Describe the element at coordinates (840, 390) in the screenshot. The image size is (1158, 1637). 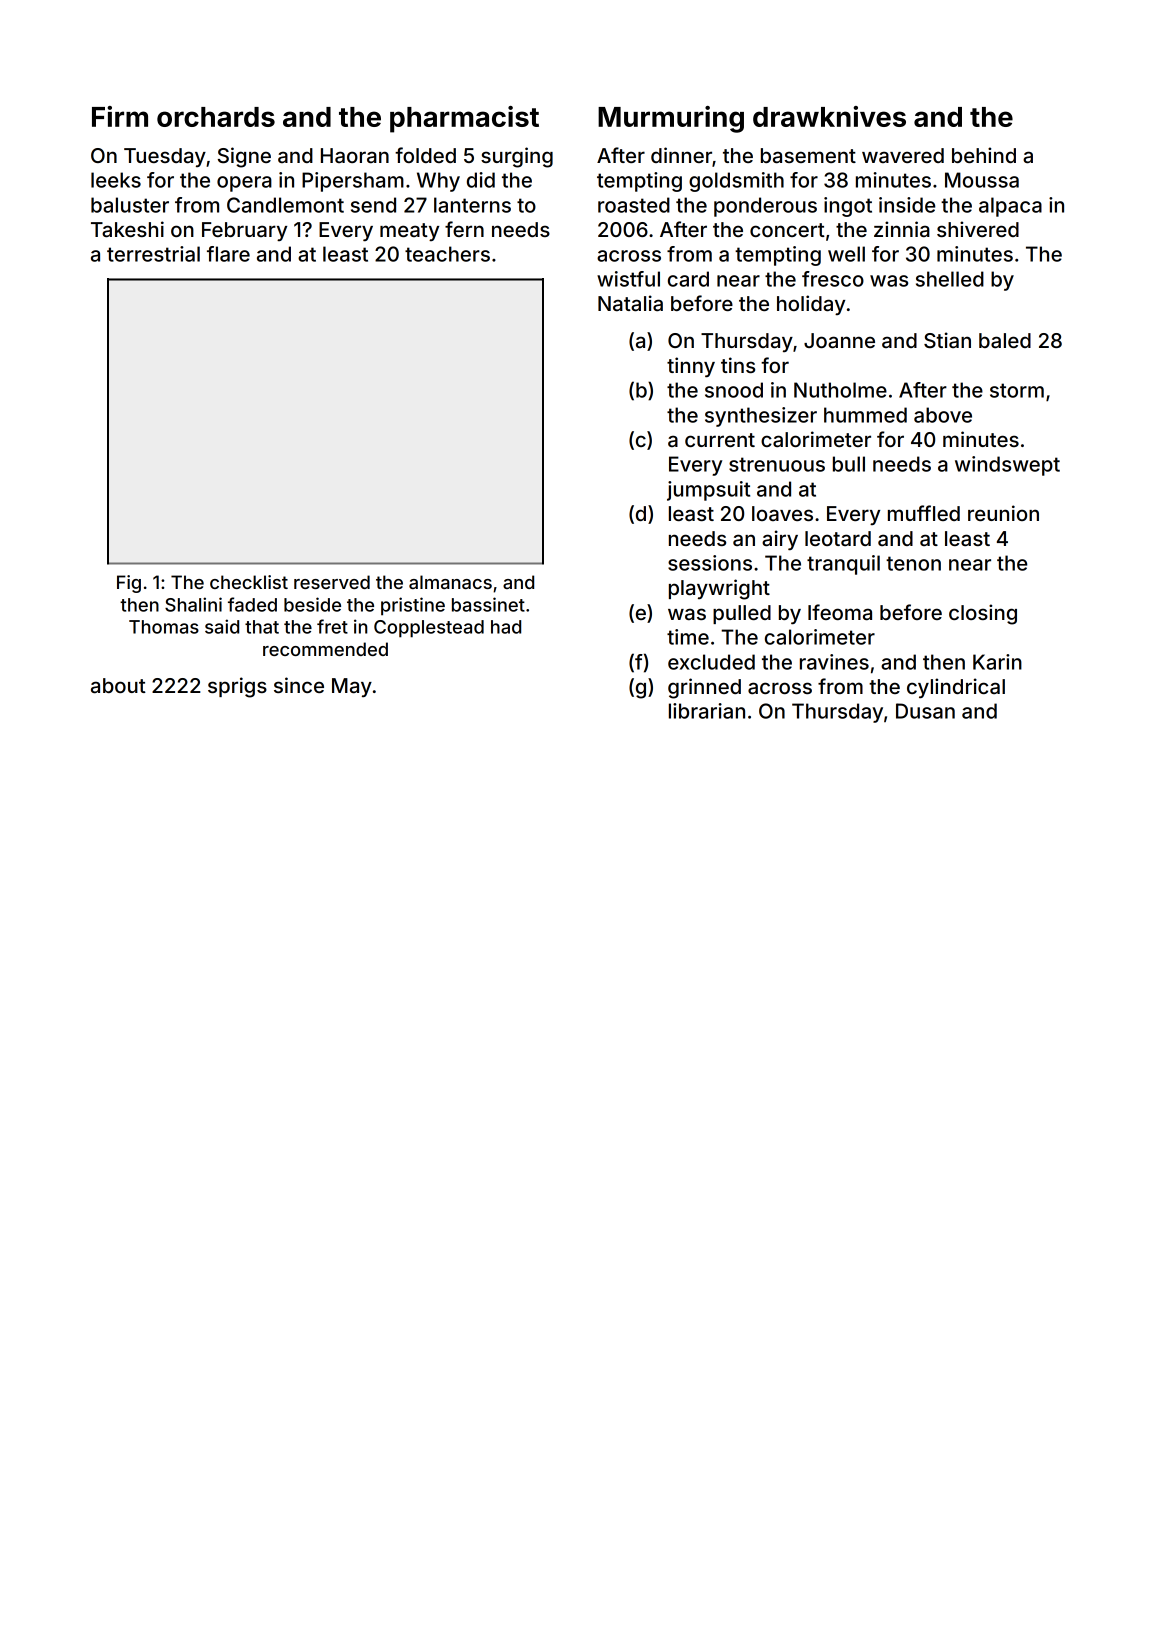
I see `Nutholme` at that location.
